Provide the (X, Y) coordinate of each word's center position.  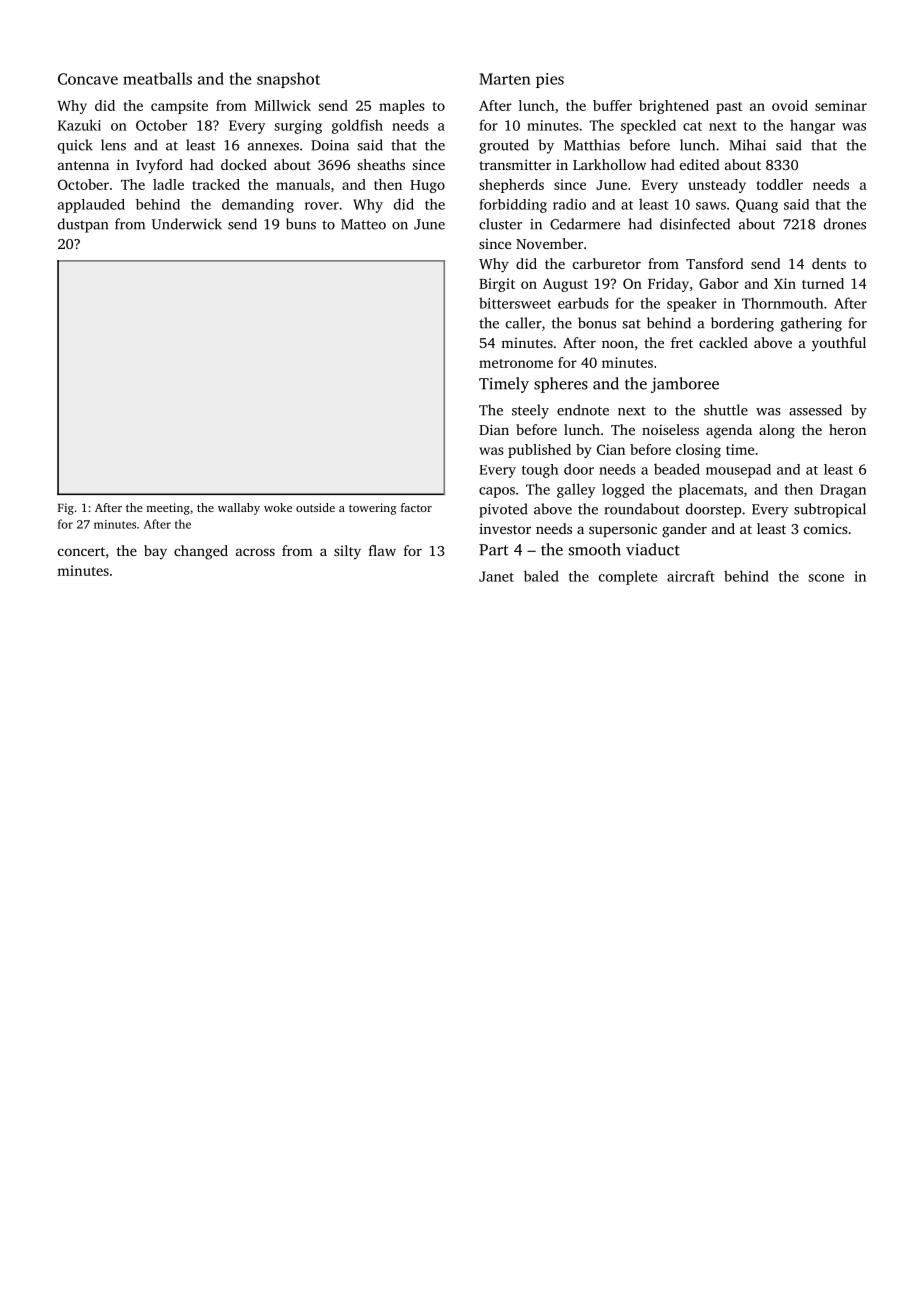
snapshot (288, 80)
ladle (168, 184)
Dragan (843, 491)
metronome (516, 363)
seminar (841, 105)
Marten (504, 79)
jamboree (685, 385)
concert (81, 551)
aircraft (691, 576)
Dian (494, 429)
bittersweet (515, 303)
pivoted (503, 510)
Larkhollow (609, 164)
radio (569, 204)
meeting (168, 509)
